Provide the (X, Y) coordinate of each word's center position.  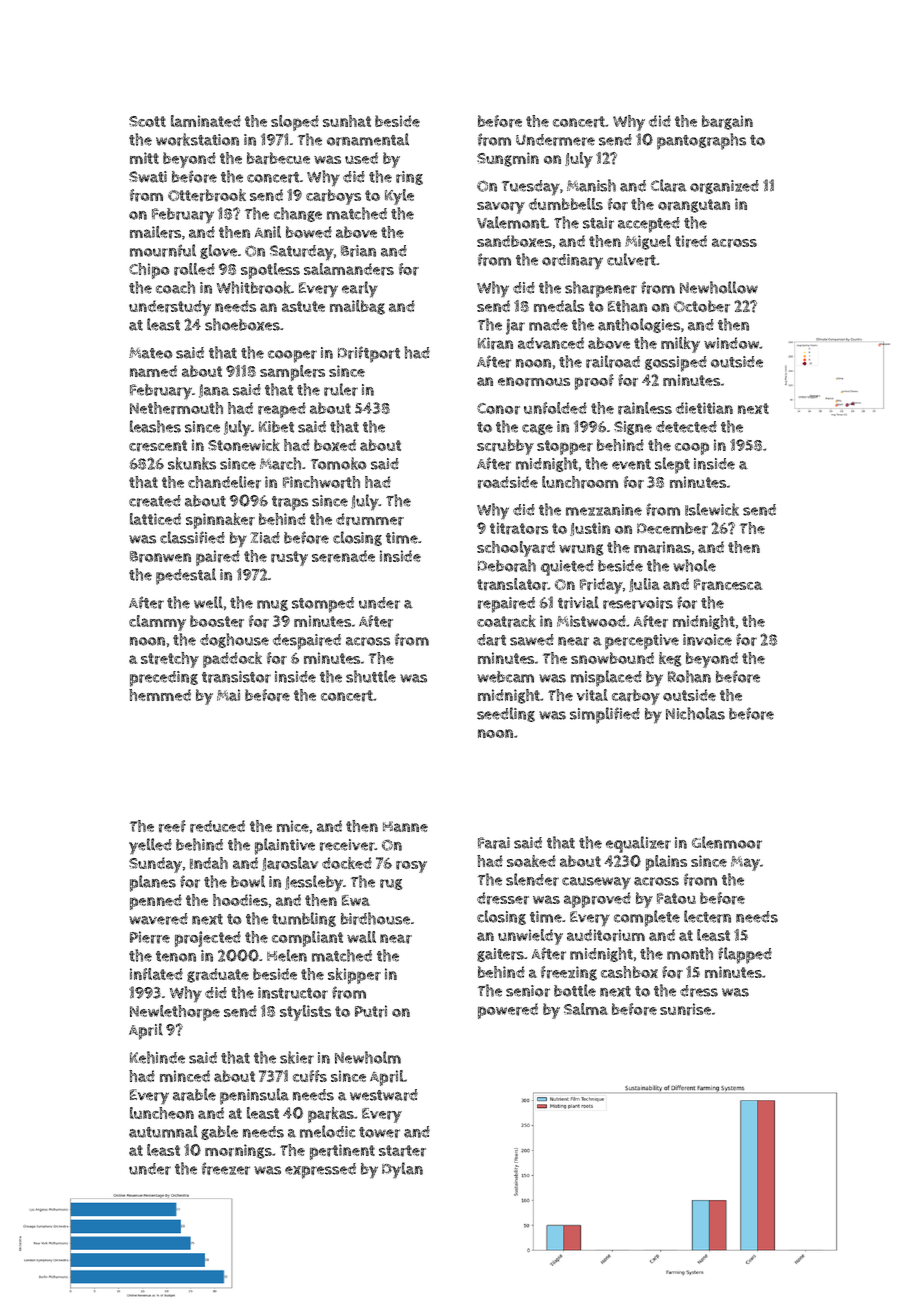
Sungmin (508, 159)
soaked (531, 861)
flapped (745, 955)
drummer (370, 519)
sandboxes (514, 241)
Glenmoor (727, 842)
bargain (727, 122)
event (631, 464)
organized (724, 187)
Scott (147, 121)
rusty (289, 558)
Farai (494, 843)
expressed (320, 1171)
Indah (209, 863)
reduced (217, 826)
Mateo (151, 353)
